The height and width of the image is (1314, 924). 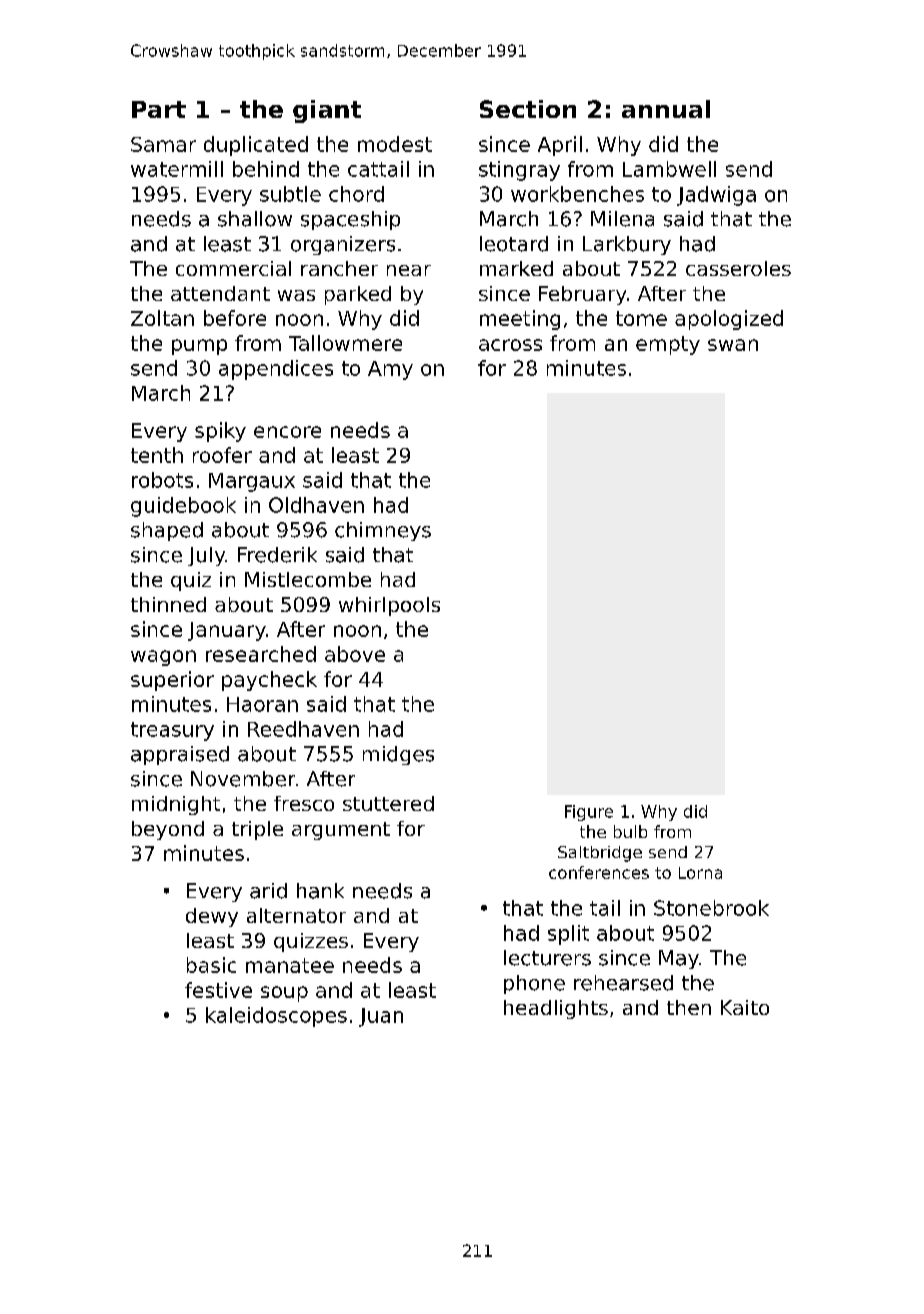 What do you see at coordinates (388, 803) in the image?
I see `stuttered` at bounding box center [388, 803].
